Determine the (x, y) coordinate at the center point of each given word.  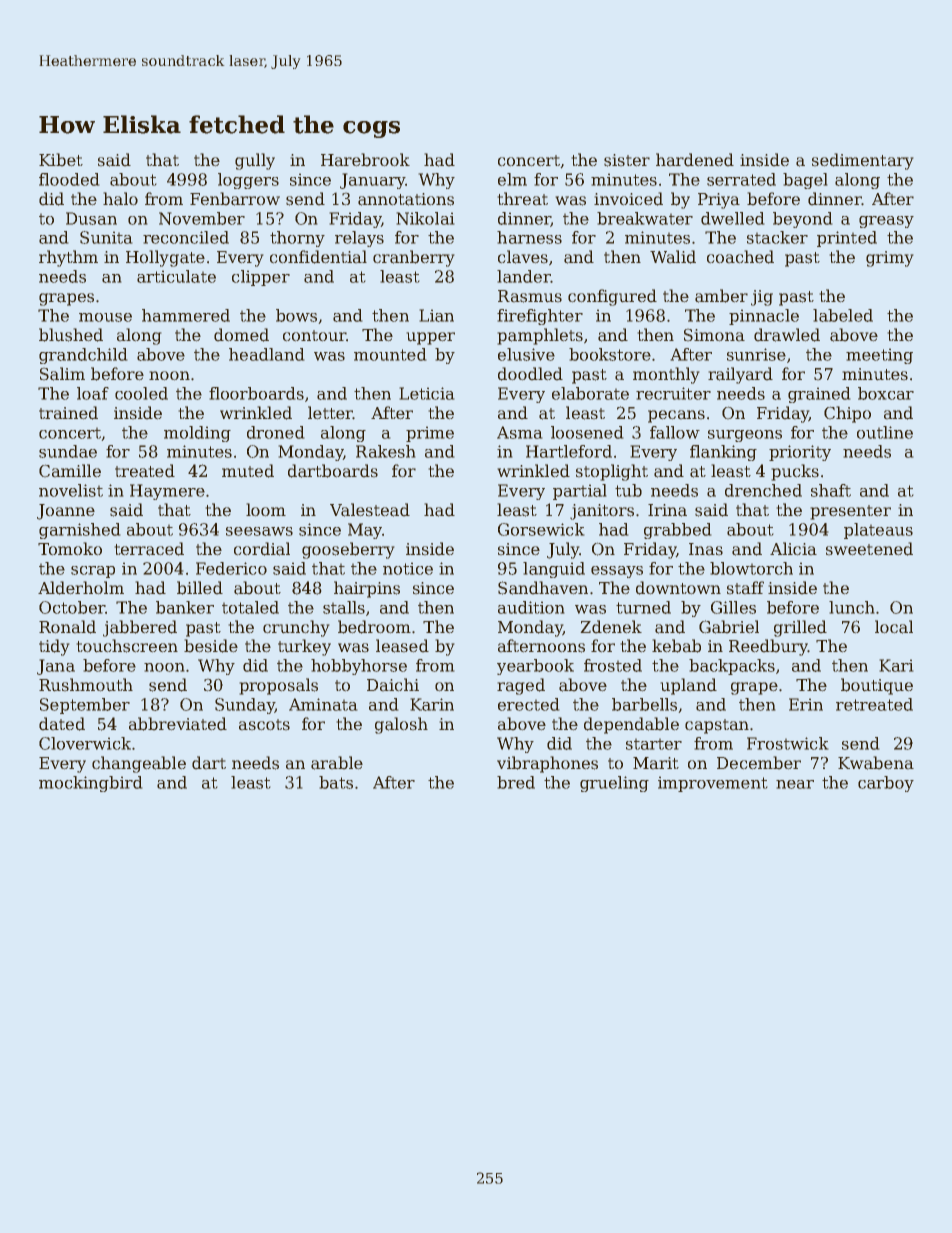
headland (267, 354)
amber (721, 296)
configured (612, 297)
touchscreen (127, 646)
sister (627, 160)
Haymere (167, 492)
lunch (852, 607)
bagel (805, 181)
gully (255, 161)
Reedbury (768, 647)
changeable (139, 764)
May (365, 531)
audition (531, 607)
